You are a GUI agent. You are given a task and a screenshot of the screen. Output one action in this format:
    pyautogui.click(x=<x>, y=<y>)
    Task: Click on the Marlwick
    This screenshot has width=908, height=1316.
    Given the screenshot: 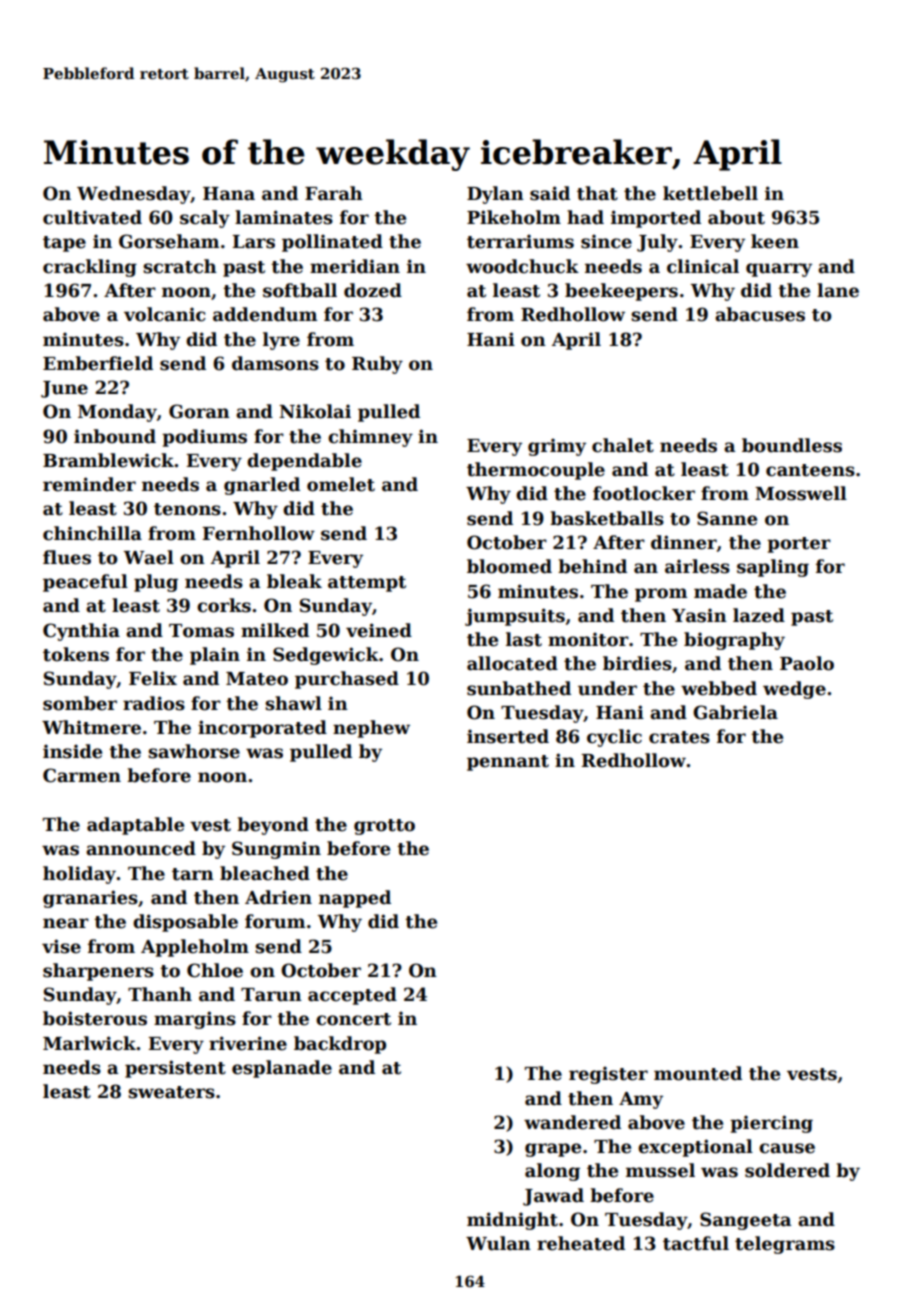 What is the action you would take?
    pyautogui.click(x=89, y=1043)
